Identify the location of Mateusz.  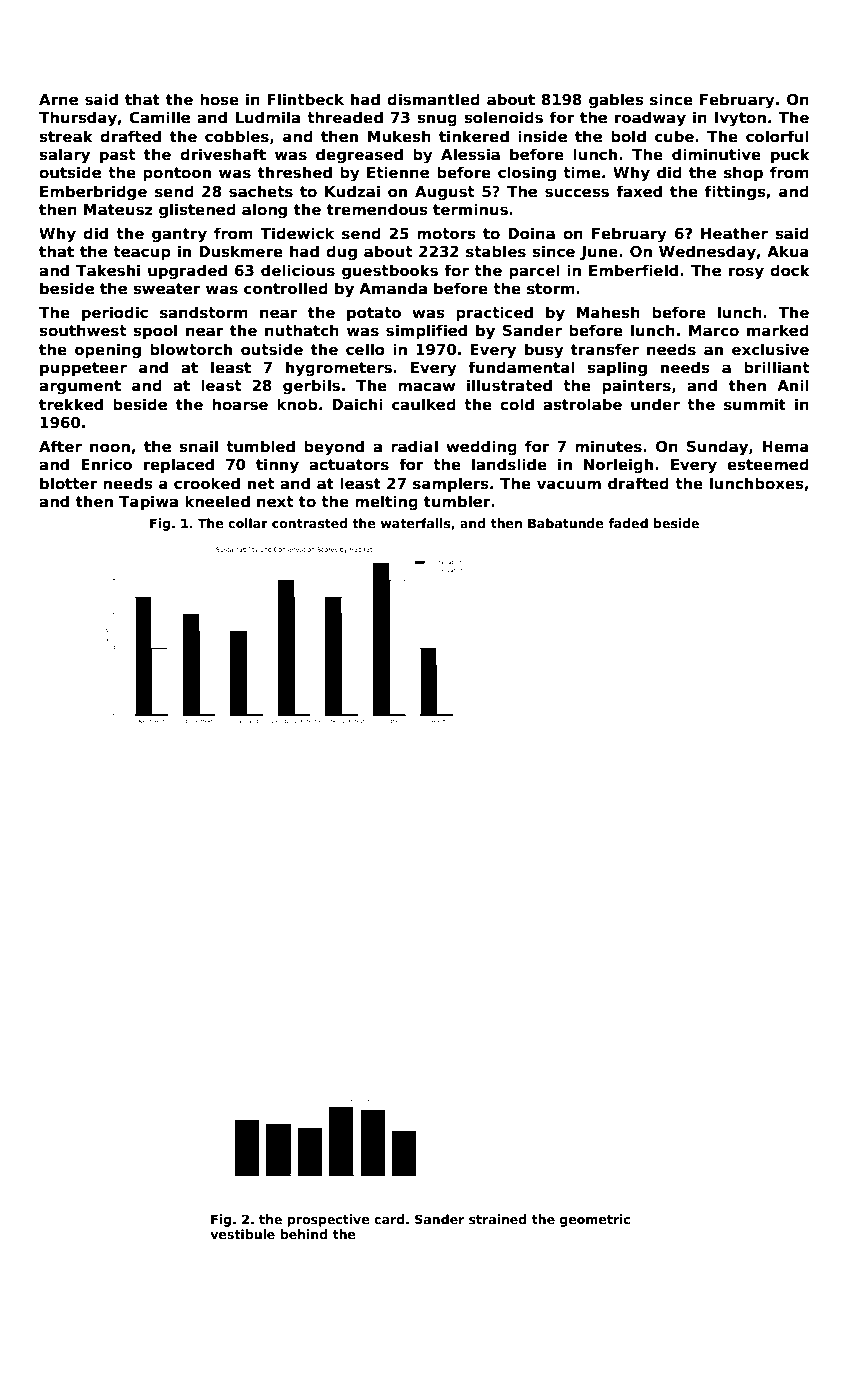
(118, 209).
